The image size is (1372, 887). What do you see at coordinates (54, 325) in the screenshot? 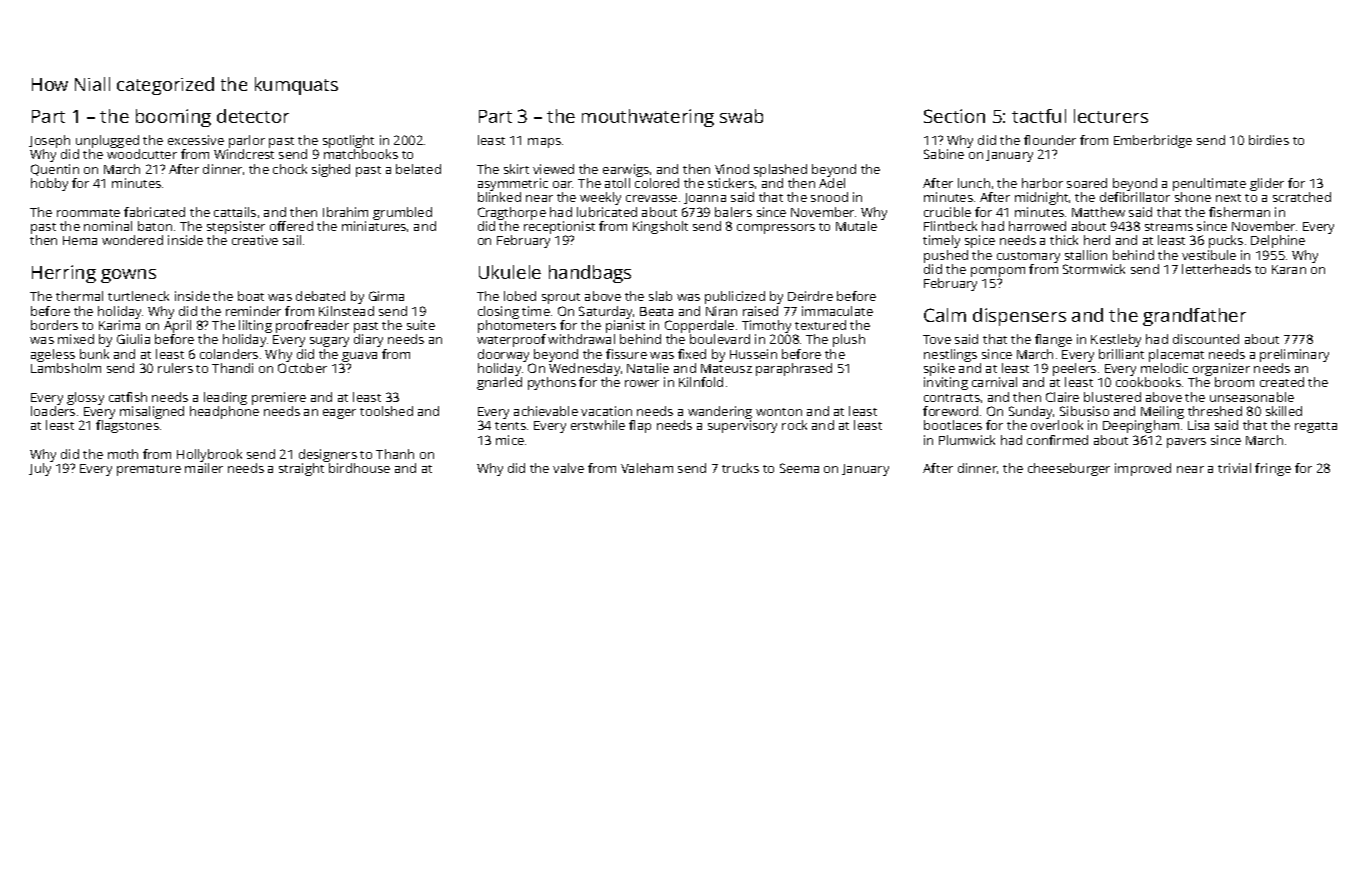
I see `borders` at bounding box center [54, 325].
